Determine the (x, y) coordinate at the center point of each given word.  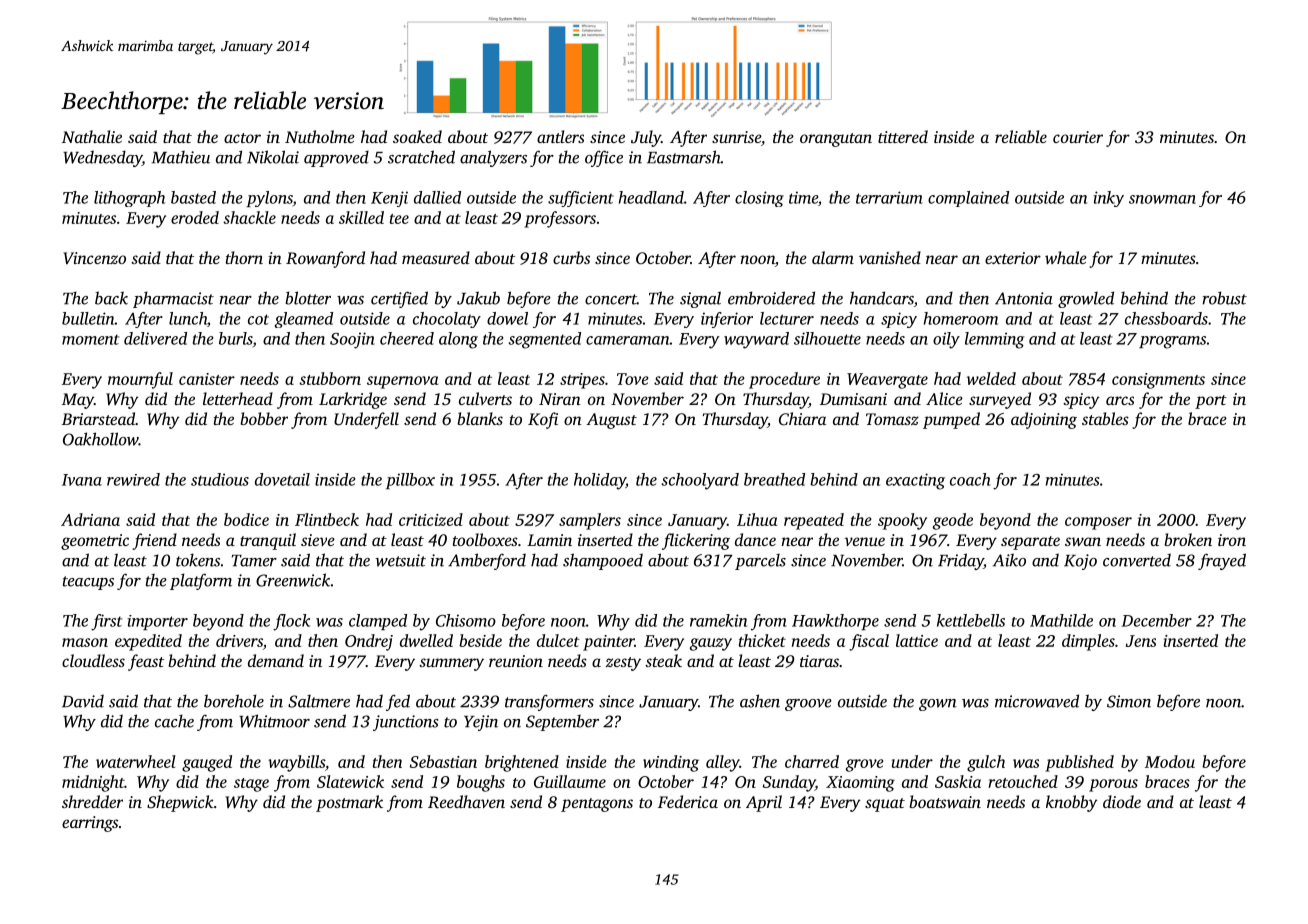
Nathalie (92, 136)
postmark (349, 803)
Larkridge (353, 400)
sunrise (736, 137)
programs (1172, 342)
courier (1078, 137)
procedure (784, 380)
